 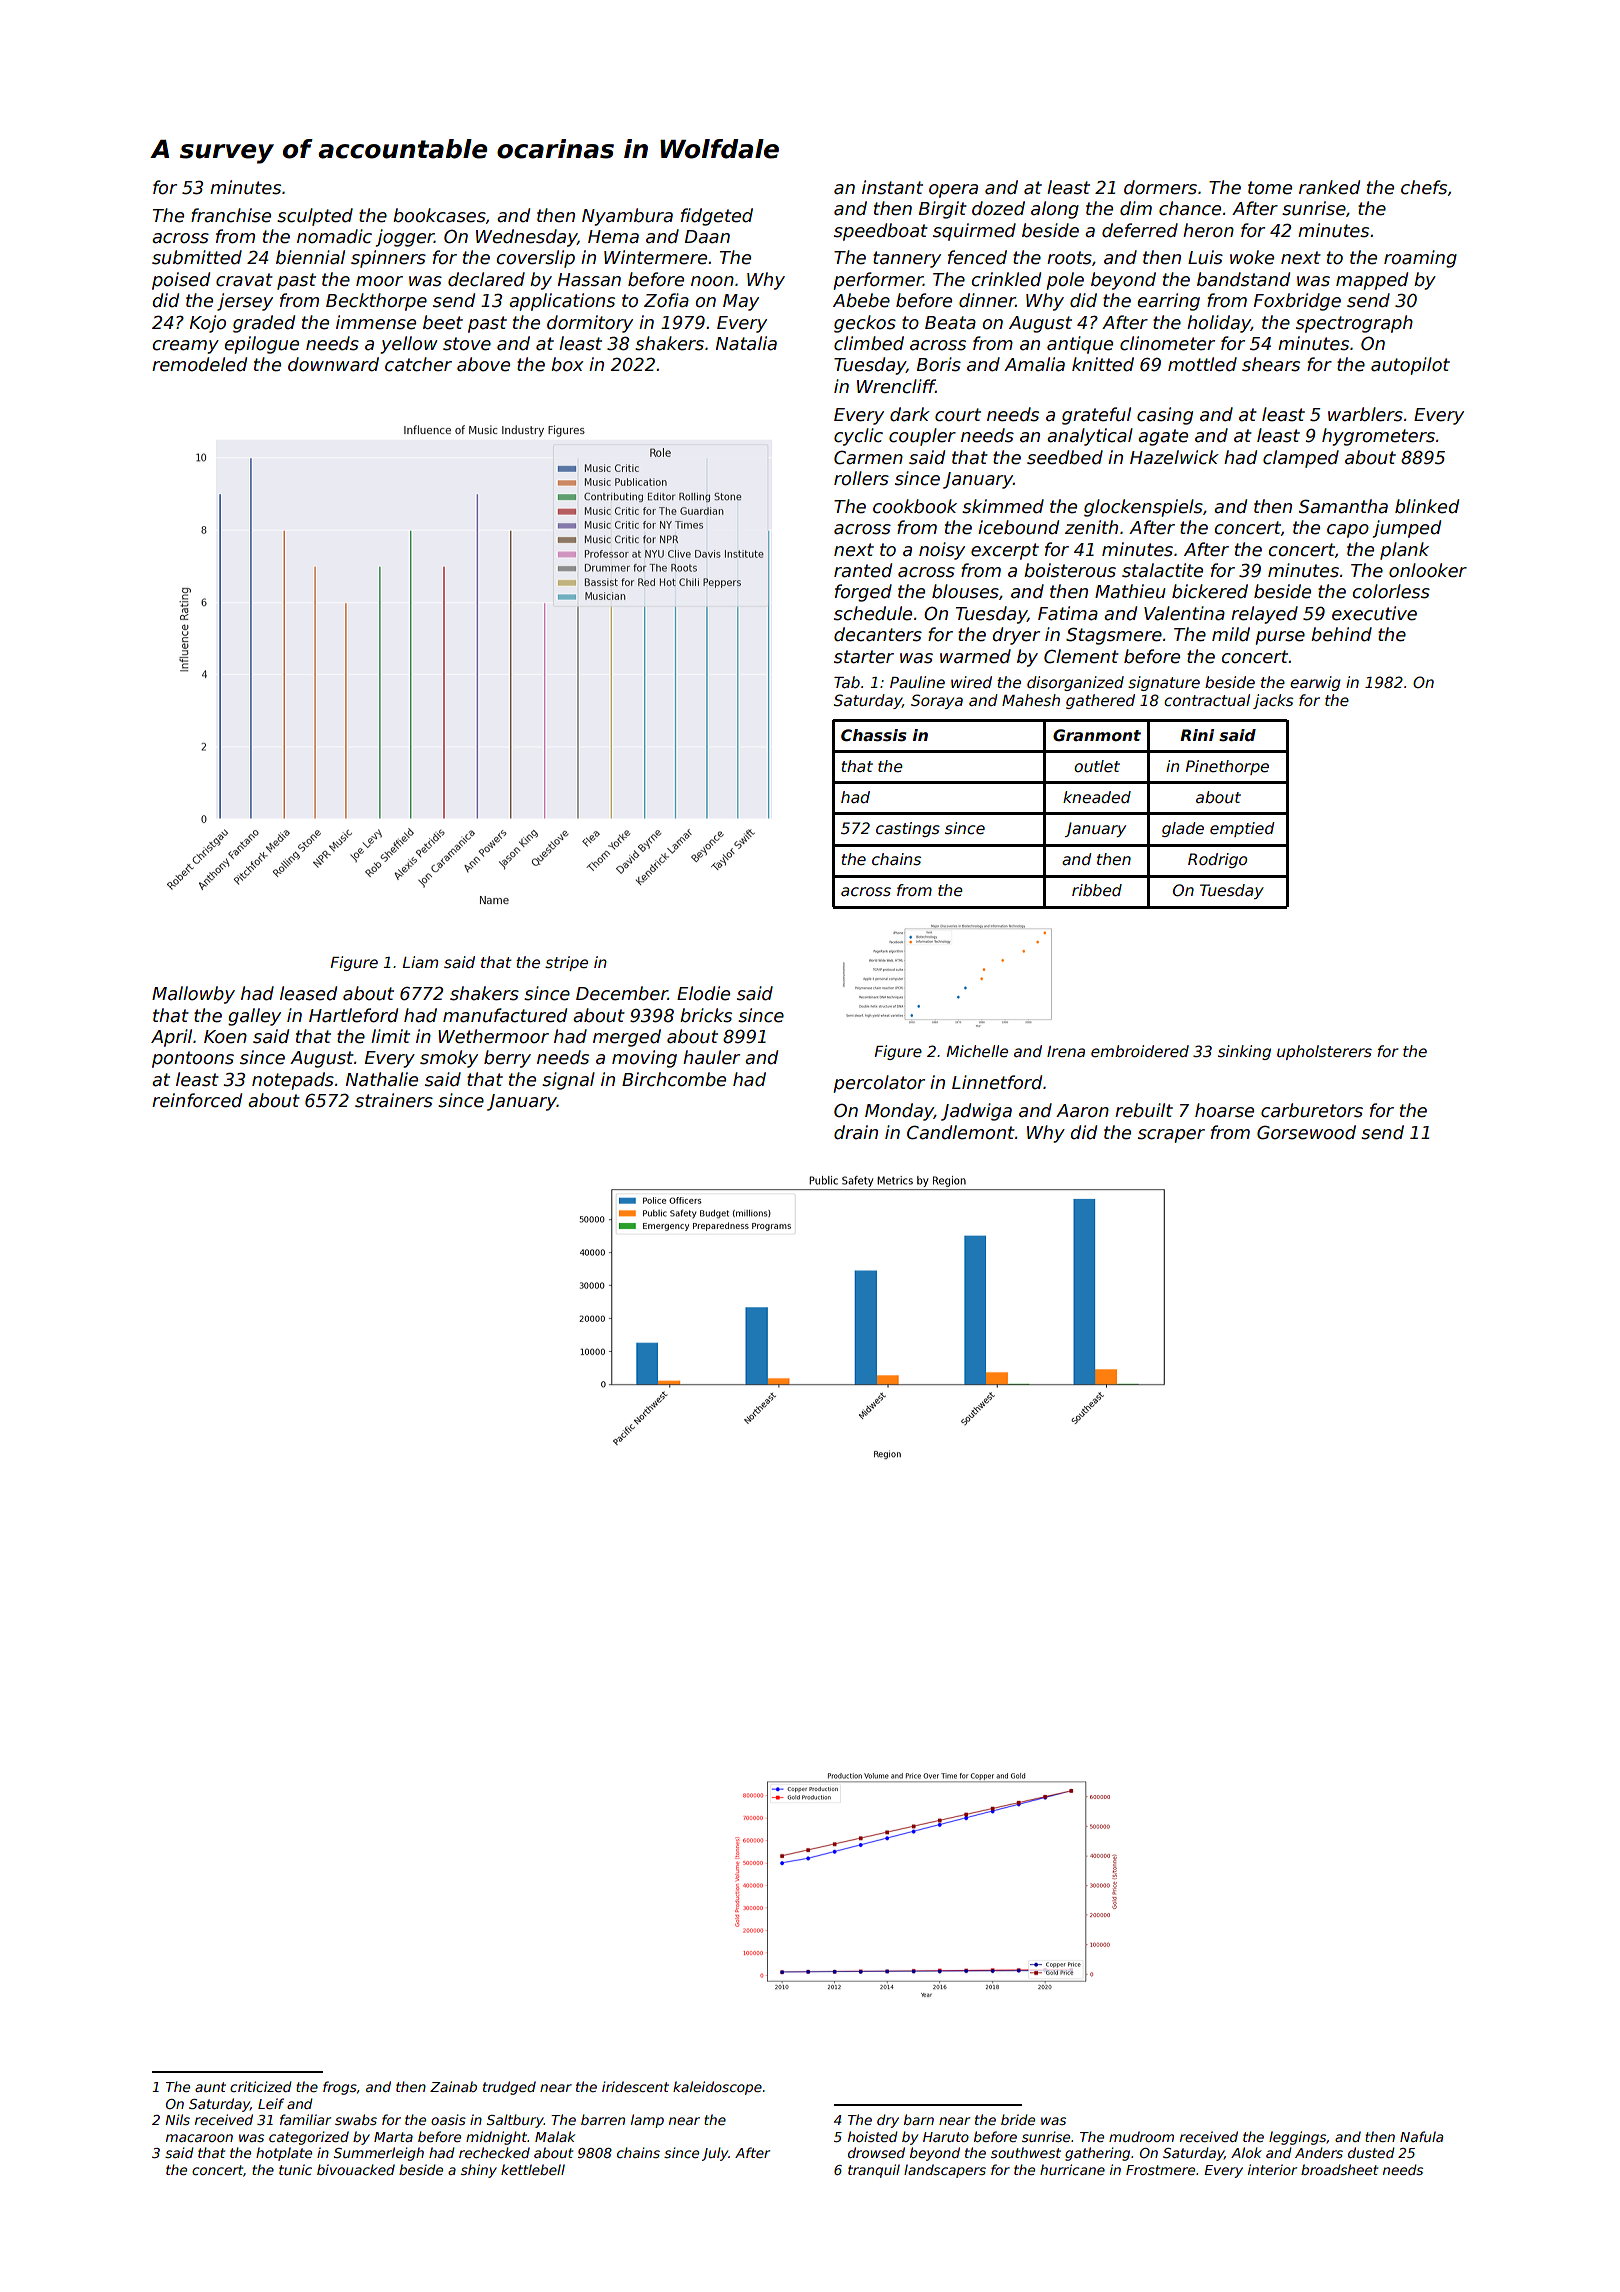 I want to click on chefs, so click(x=1424, y=187).
